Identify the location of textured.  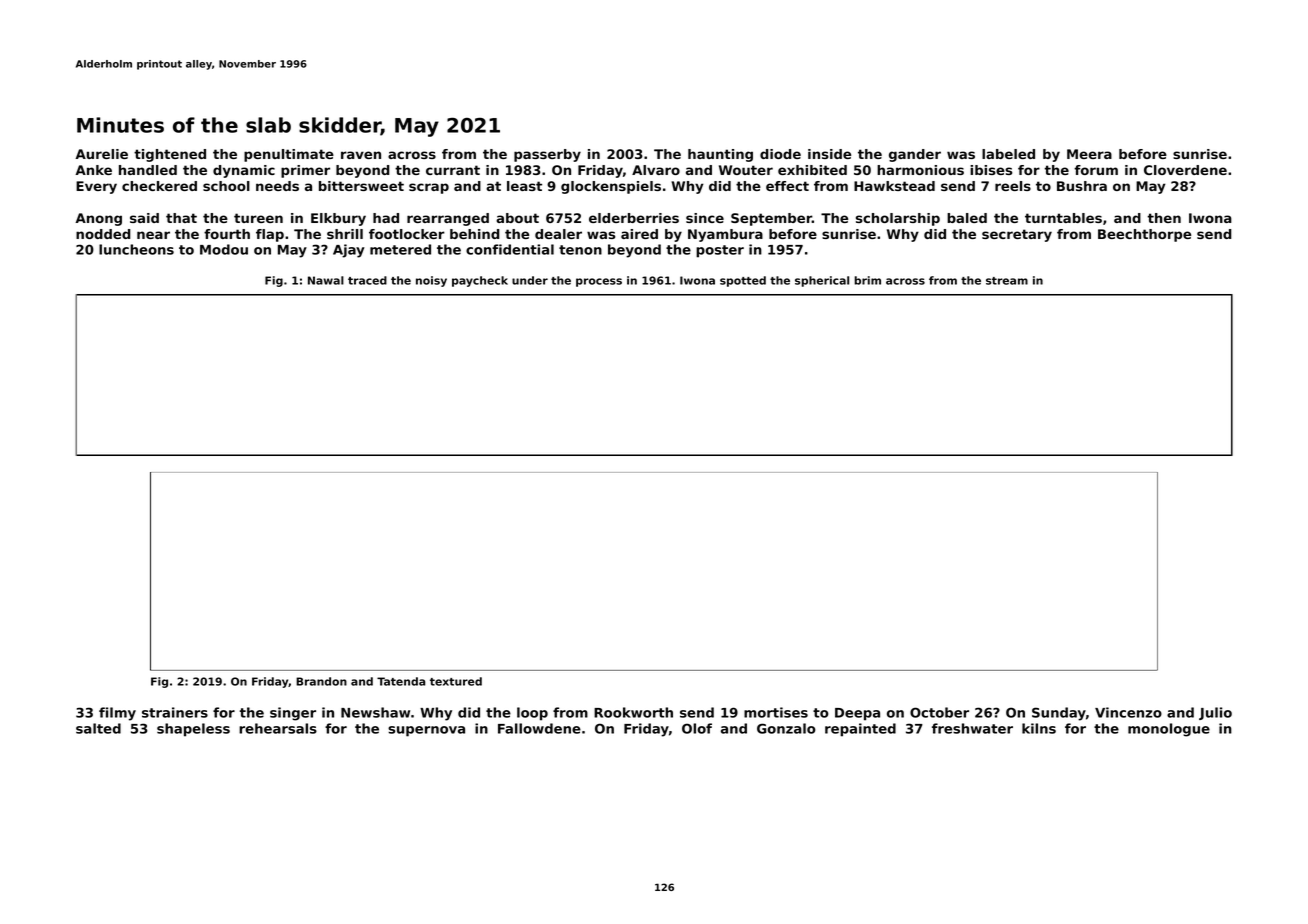
(456, 681).
